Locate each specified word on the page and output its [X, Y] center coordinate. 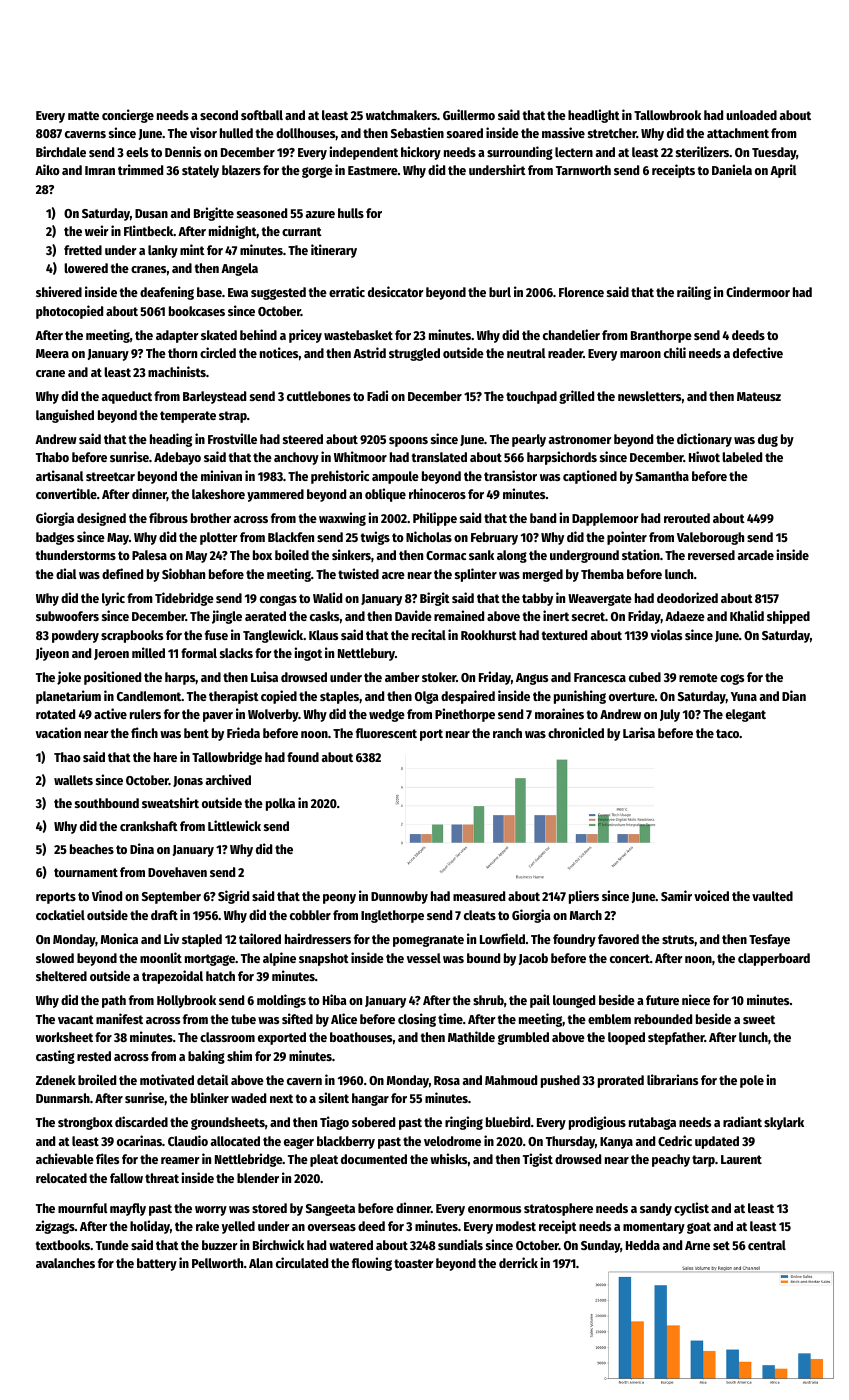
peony [339, 899]
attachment [738, 133]
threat [162, 1178]
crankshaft [149, 826]
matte [83, 115]
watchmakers [401, 115]
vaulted [772, 896]
